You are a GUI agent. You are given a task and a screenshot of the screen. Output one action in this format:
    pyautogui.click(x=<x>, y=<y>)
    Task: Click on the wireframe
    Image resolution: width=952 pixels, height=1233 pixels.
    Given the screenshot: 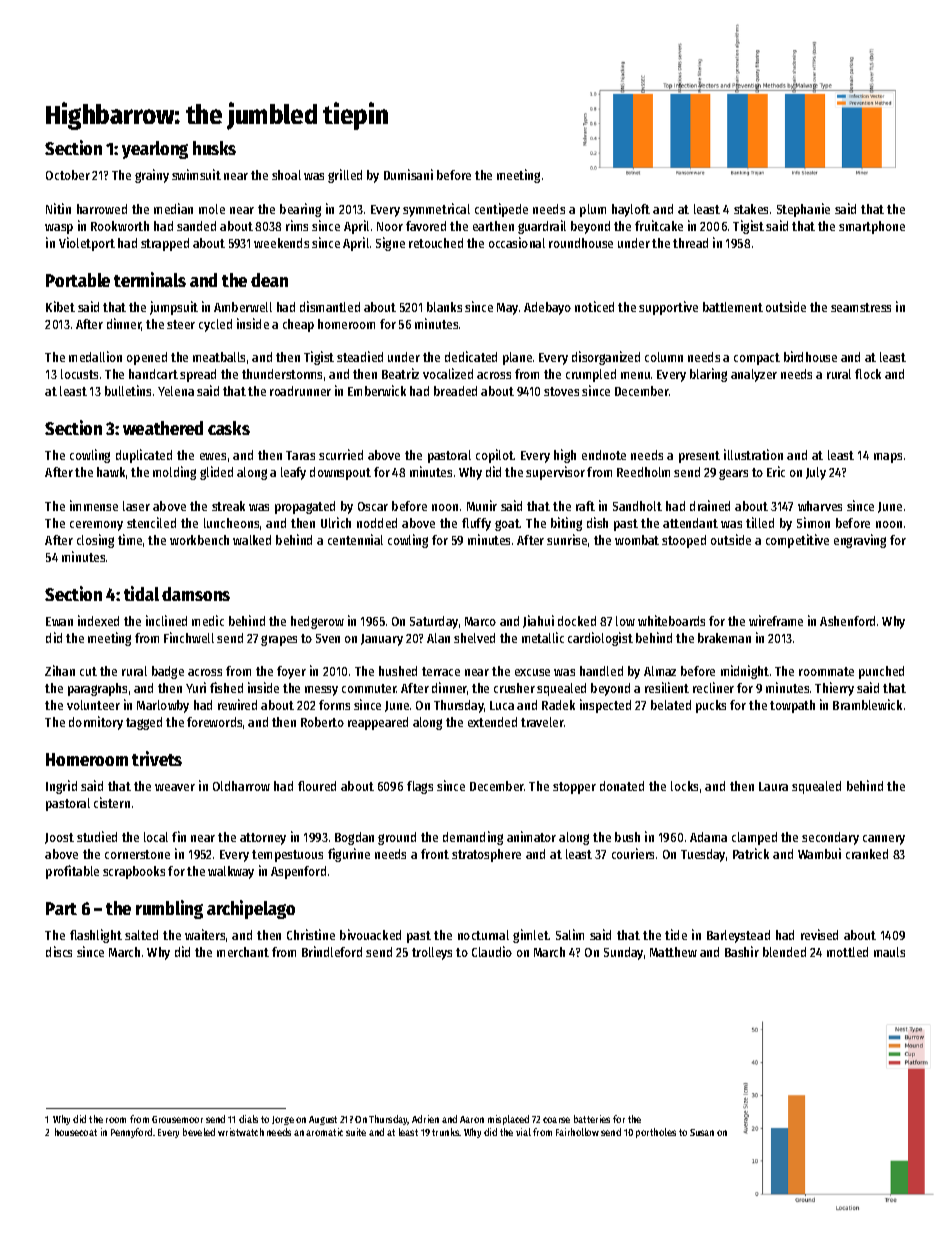 What is the action you would take?
    pyautogui.click(x=776, y=620)
